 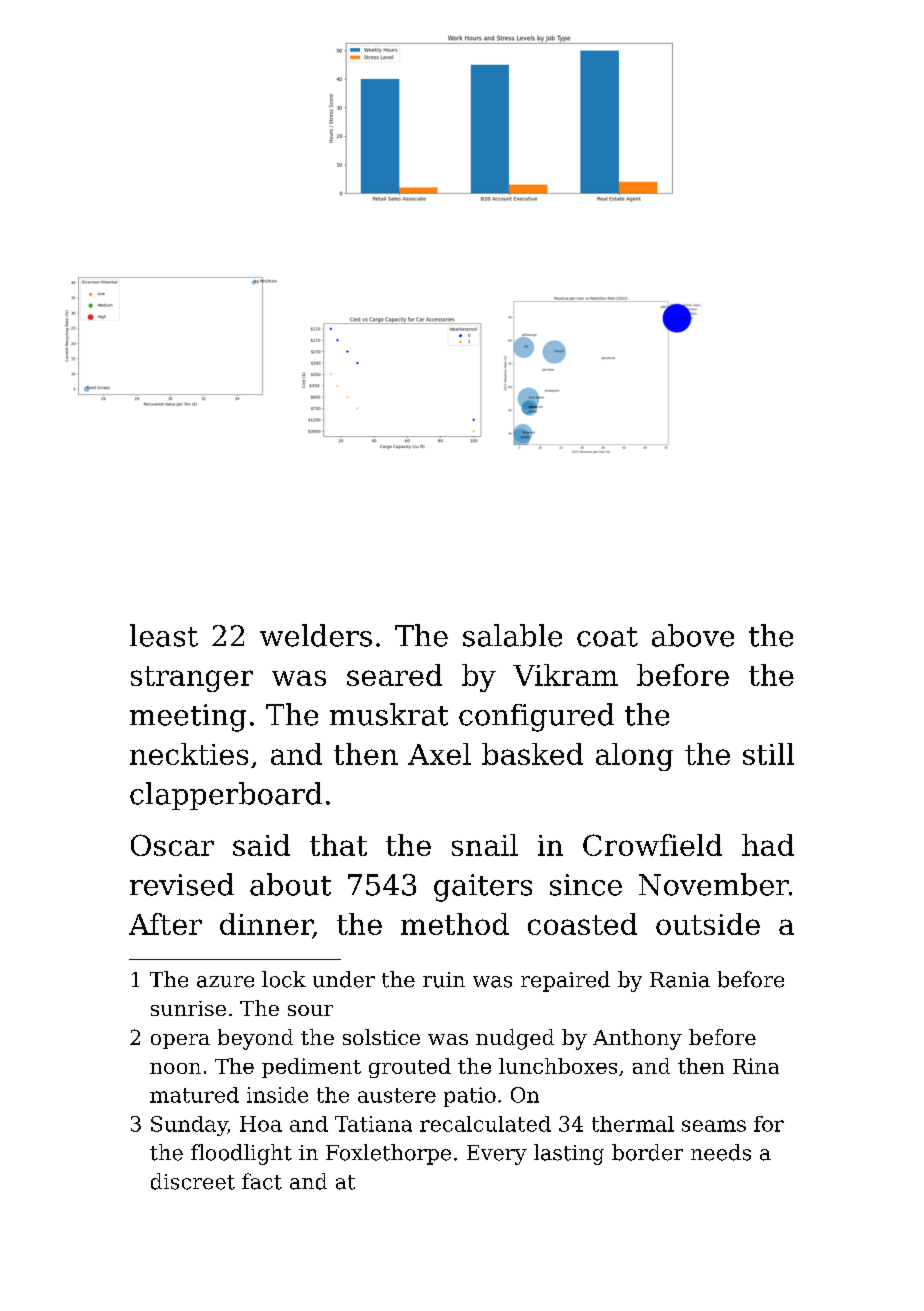 I want to click on least, so click(x=164, y=635).
